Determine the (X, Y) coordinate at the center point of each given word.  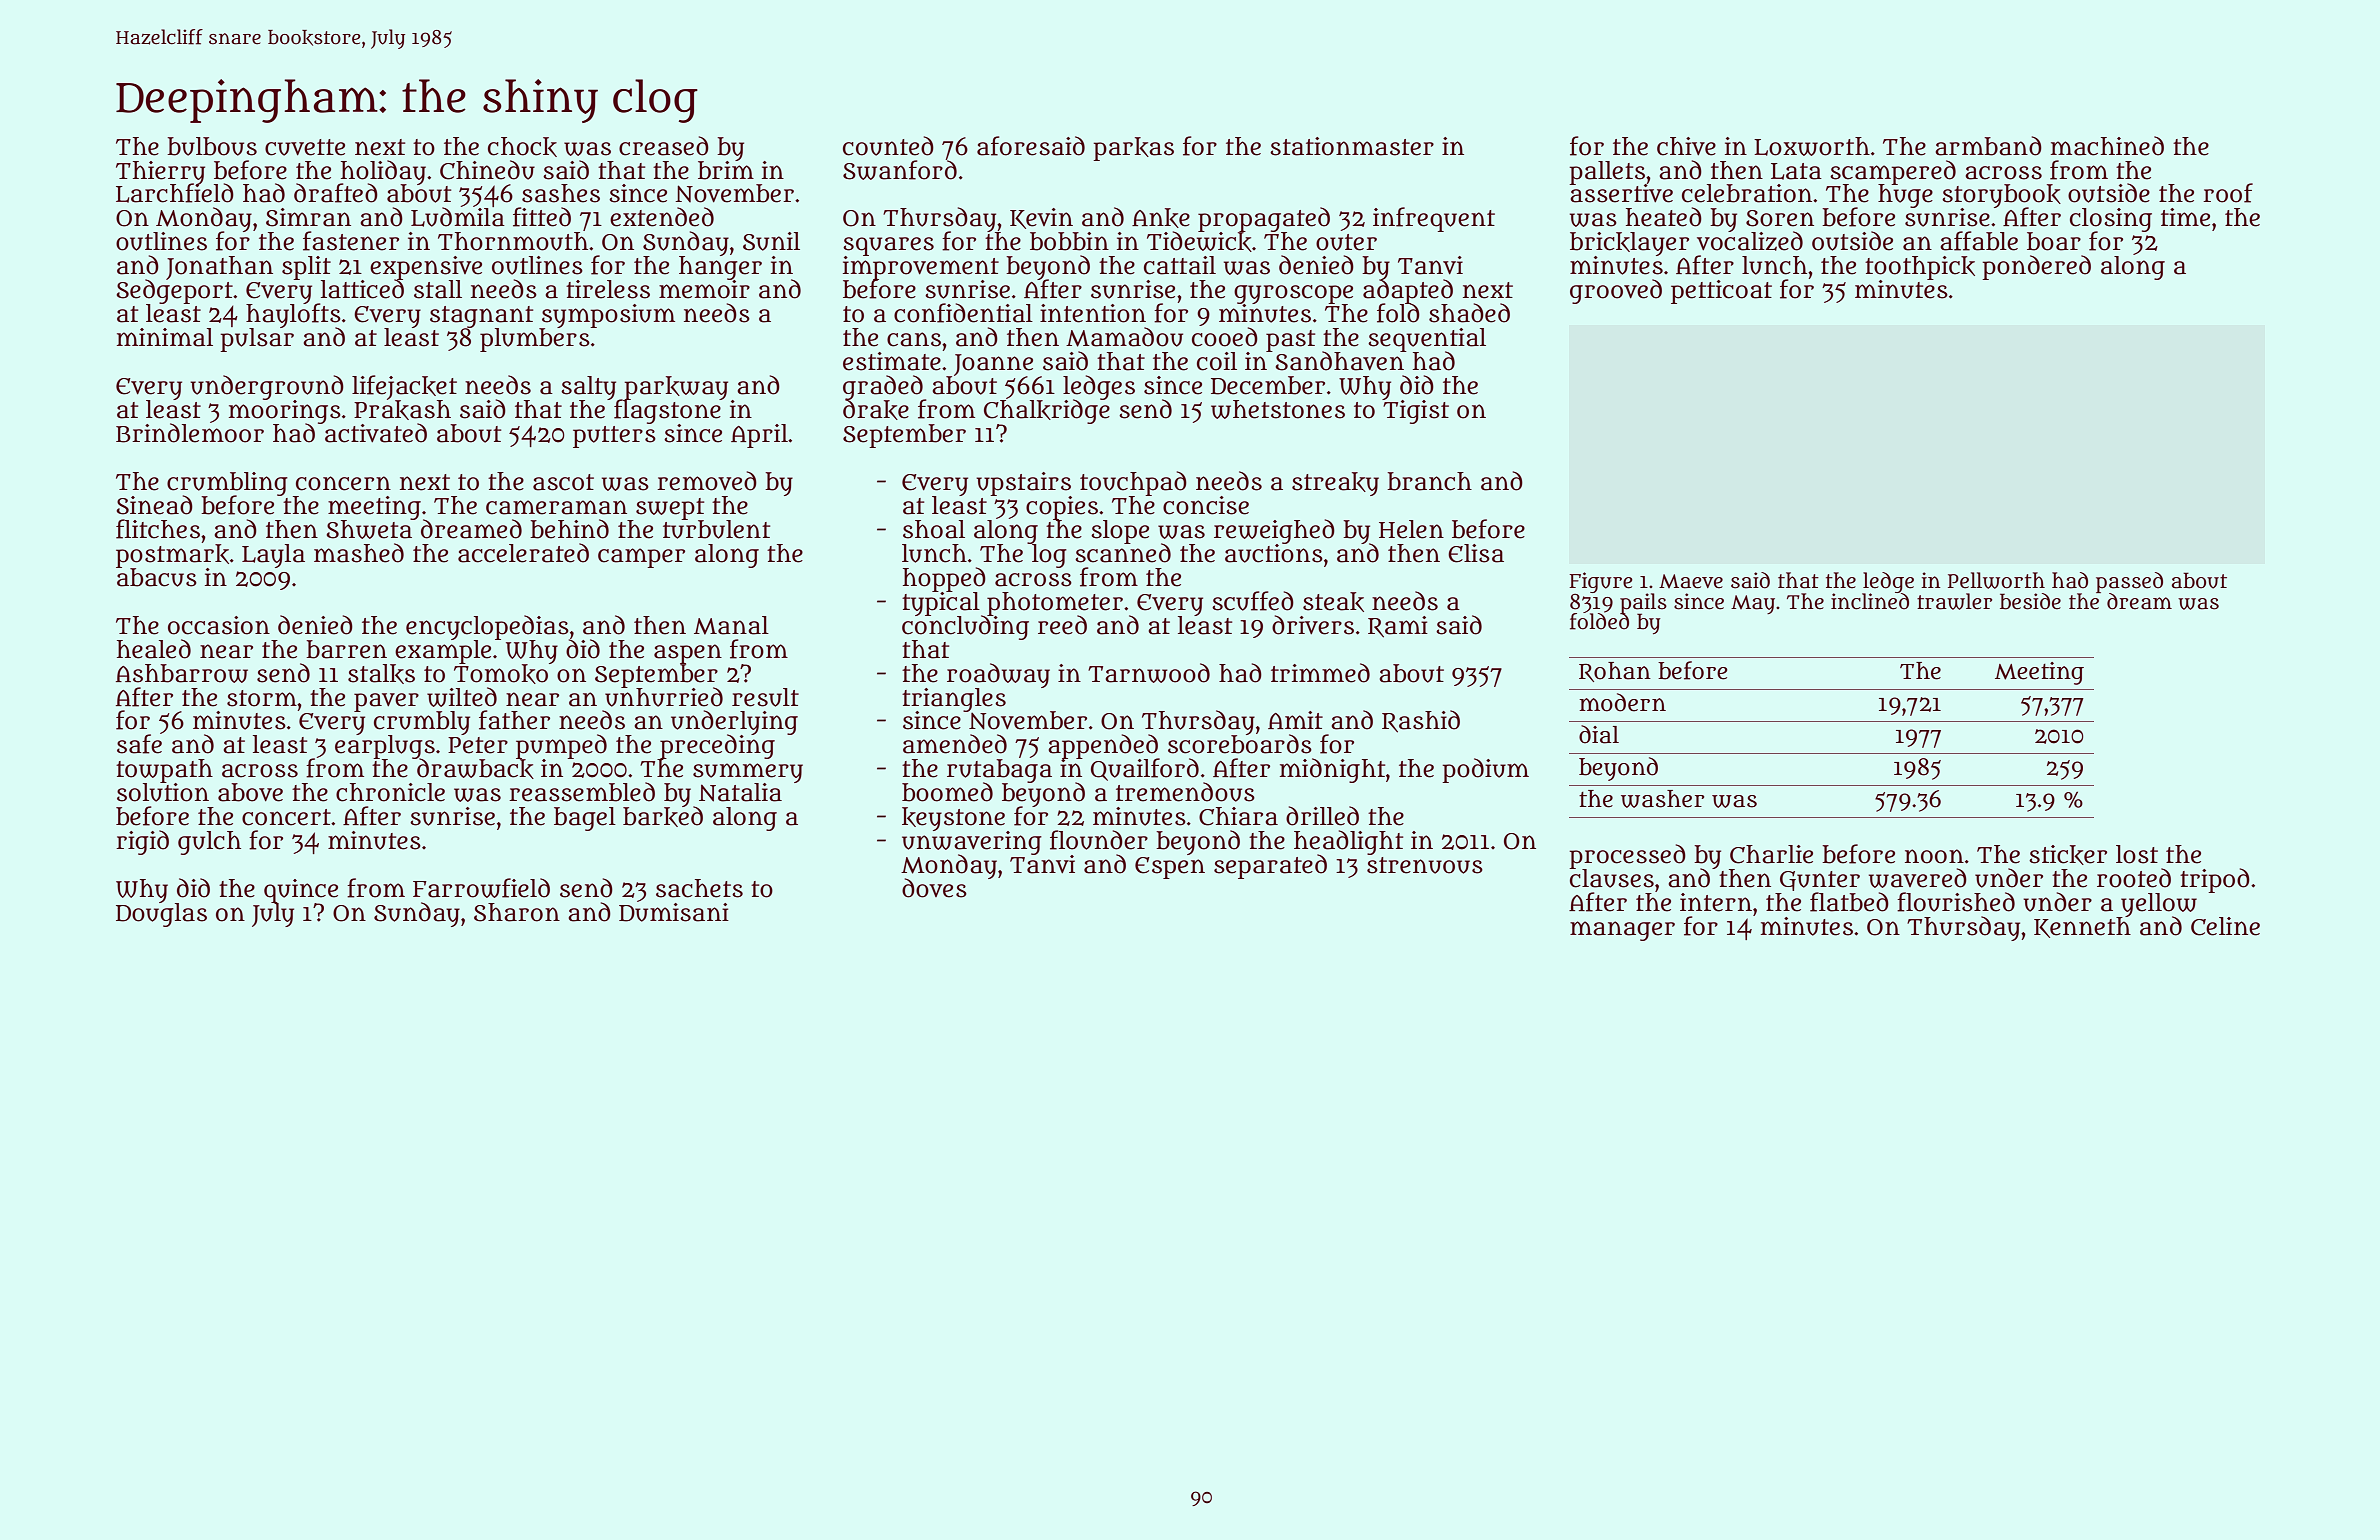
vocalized (1750, 241)
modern (1622, 702)
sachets (699, 888)
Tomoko (501, 674)
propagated (1264, 219)
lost (2137, 854)
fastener (351, 241)
